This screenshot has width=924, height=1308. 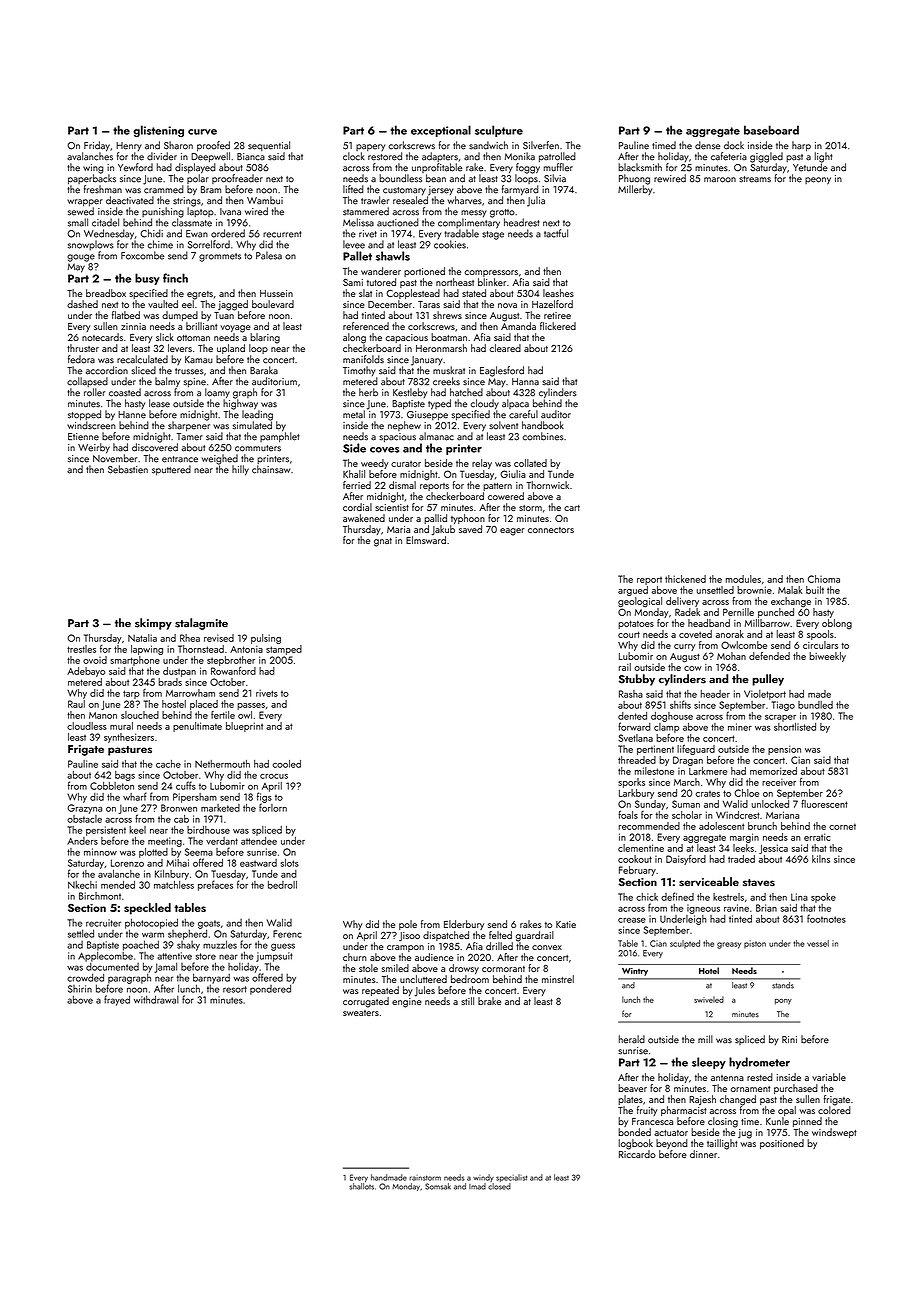 What do you see at coordinates (465, 200) in the screenshot?
I see `wharves` at bounding box center [465, 200].
